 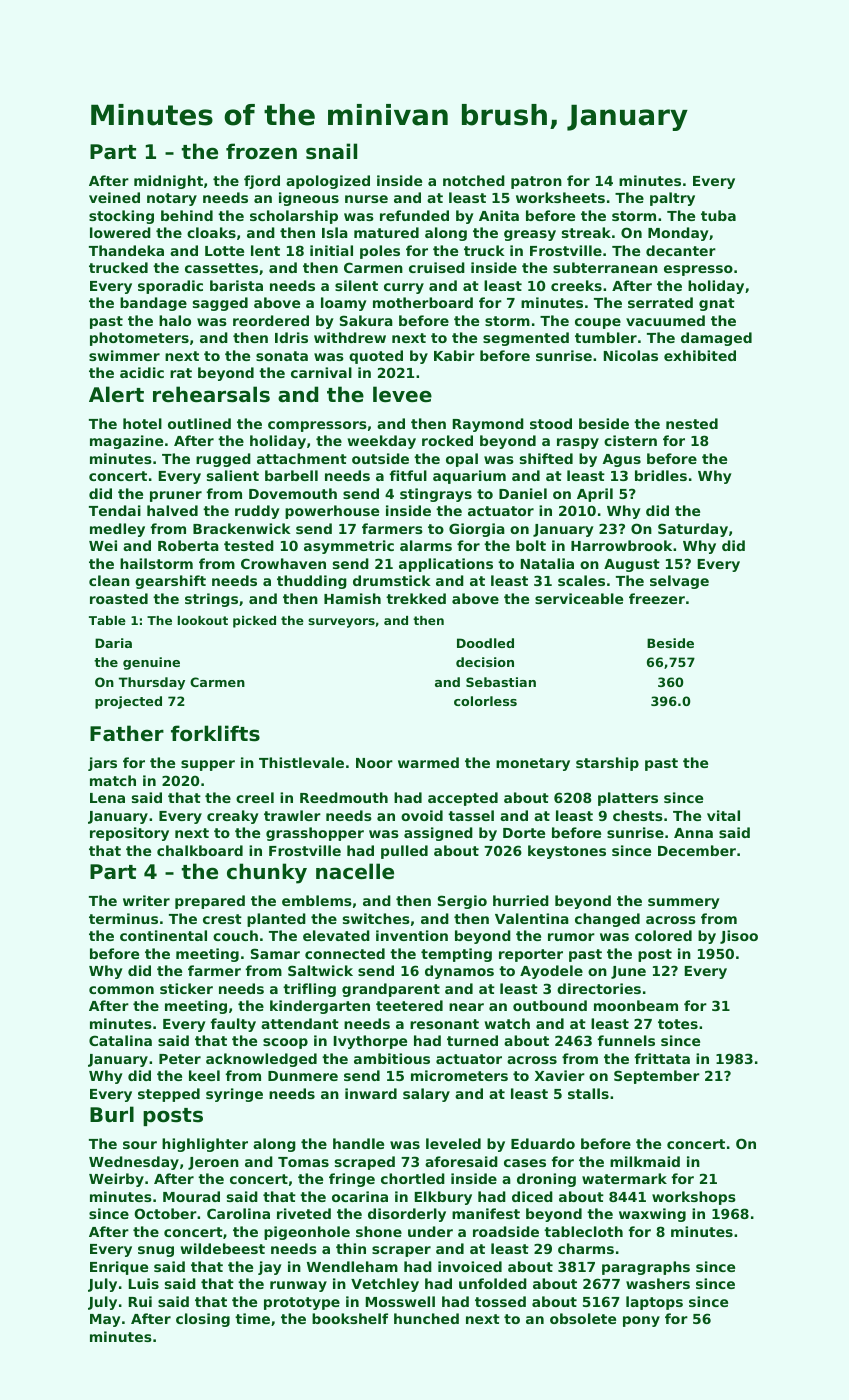 I want to click on Peter, so click(x=180, y=1059).
